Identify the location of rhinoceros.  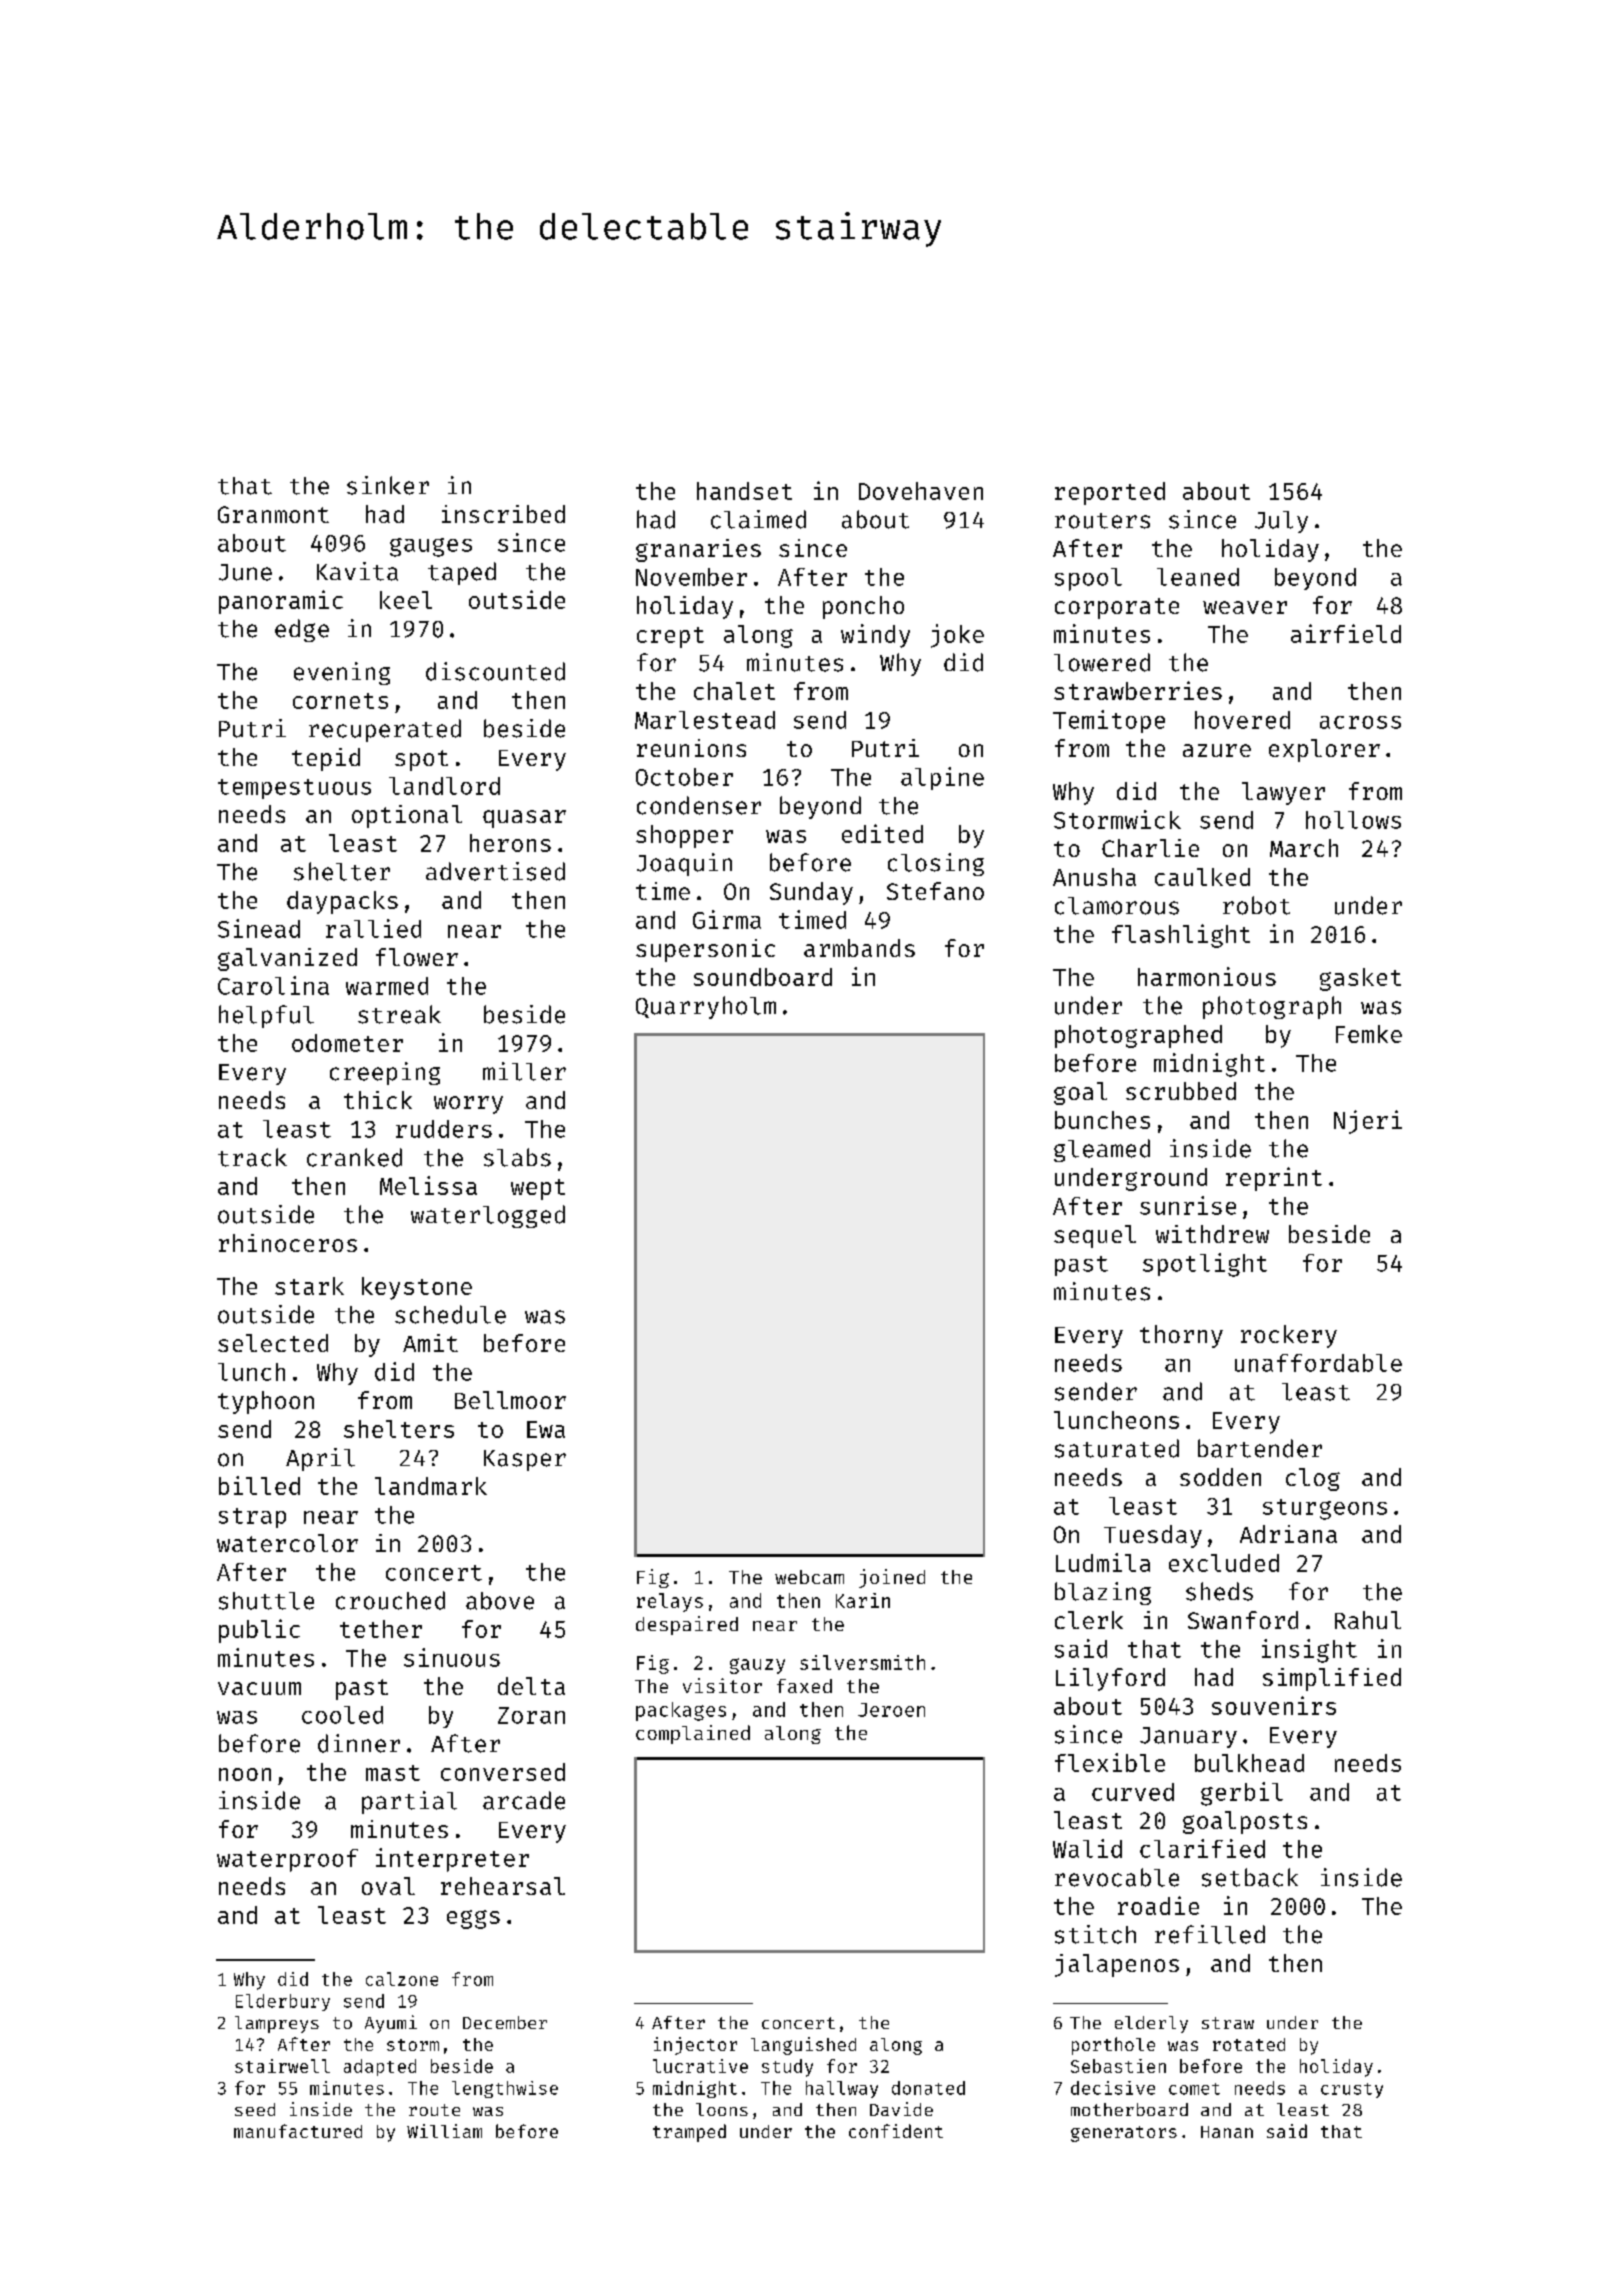
(288, 1243).
